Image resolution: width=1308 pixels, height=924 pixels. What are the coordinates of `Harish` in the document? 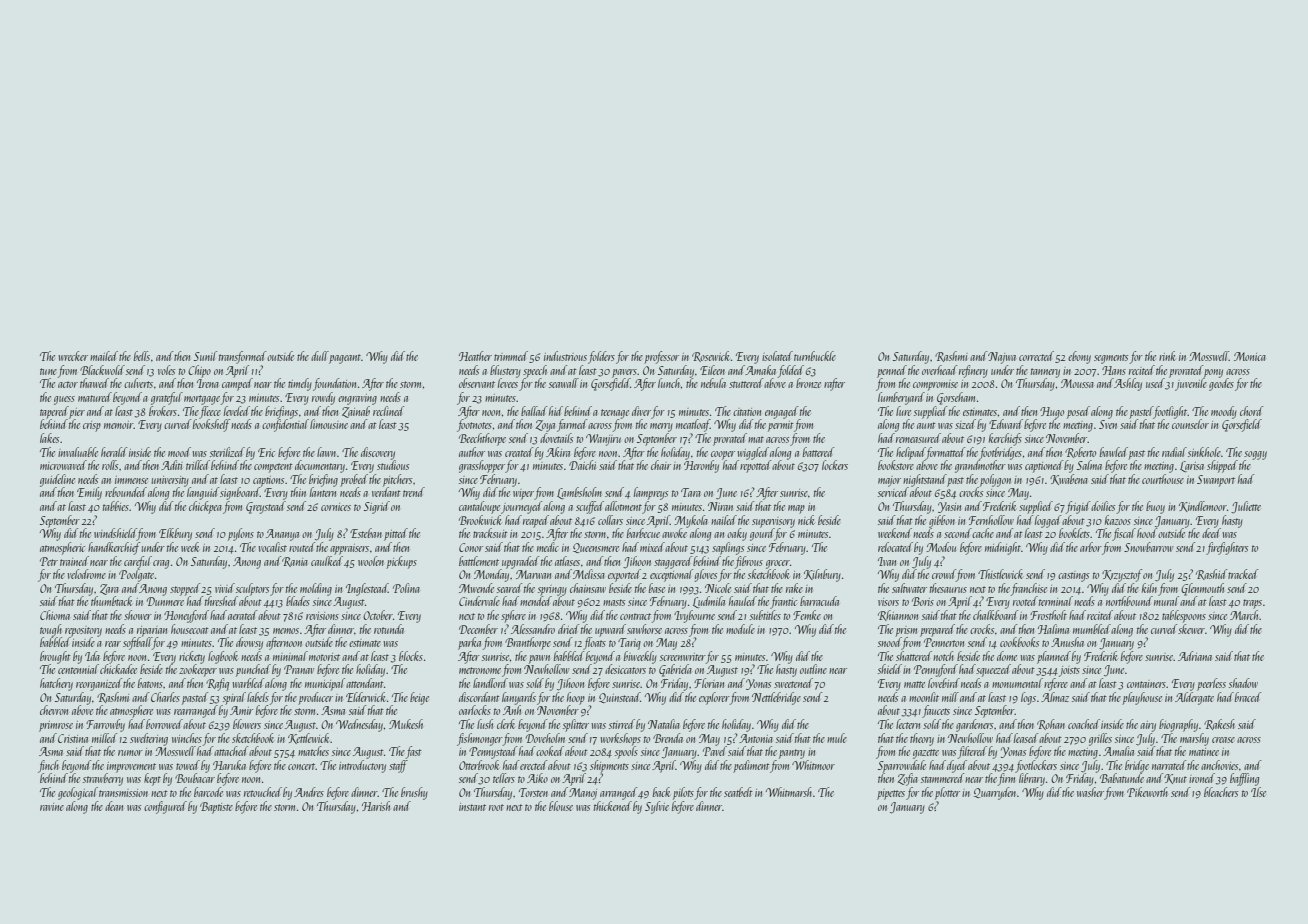 It's located at (376, 806).
